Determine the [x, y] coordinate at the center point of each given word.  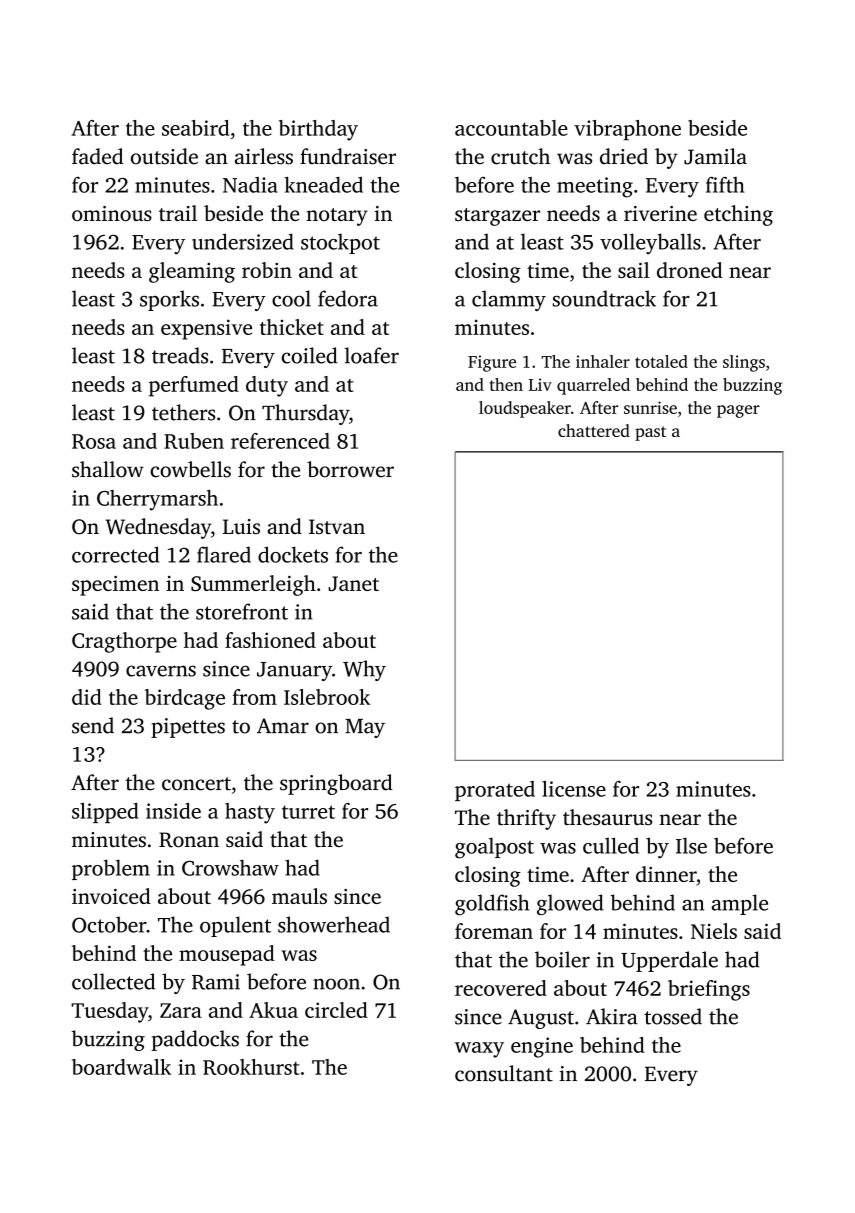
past [650, 433]
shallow [108, 469]
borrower [350, 469]
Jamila [715, 156]
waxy [479, 1050]
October [109, 924]
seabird [195, 128]
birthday [318, 130]
